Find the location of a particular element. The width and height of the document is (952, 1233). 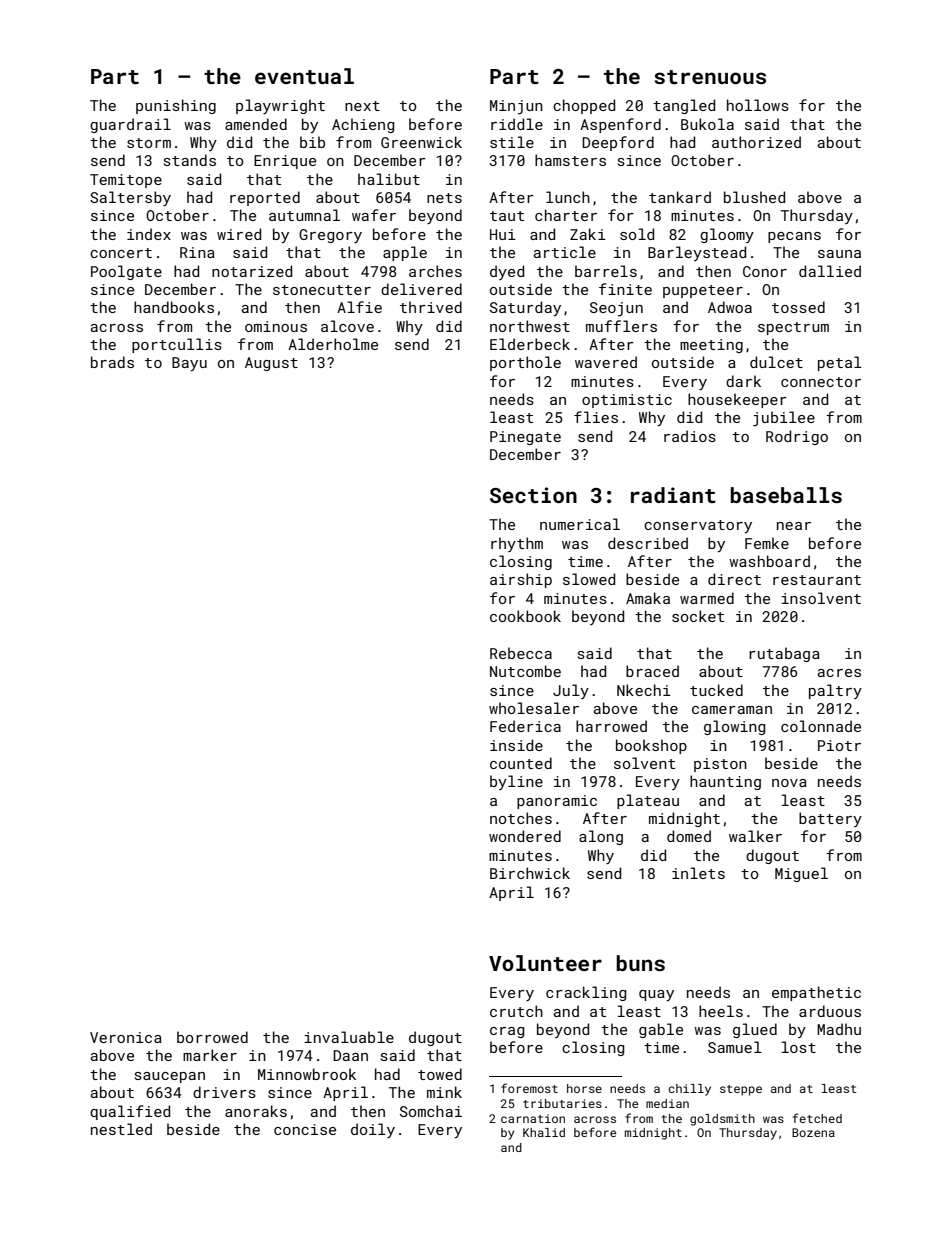

warmed is located at coordinates (707, 598).
